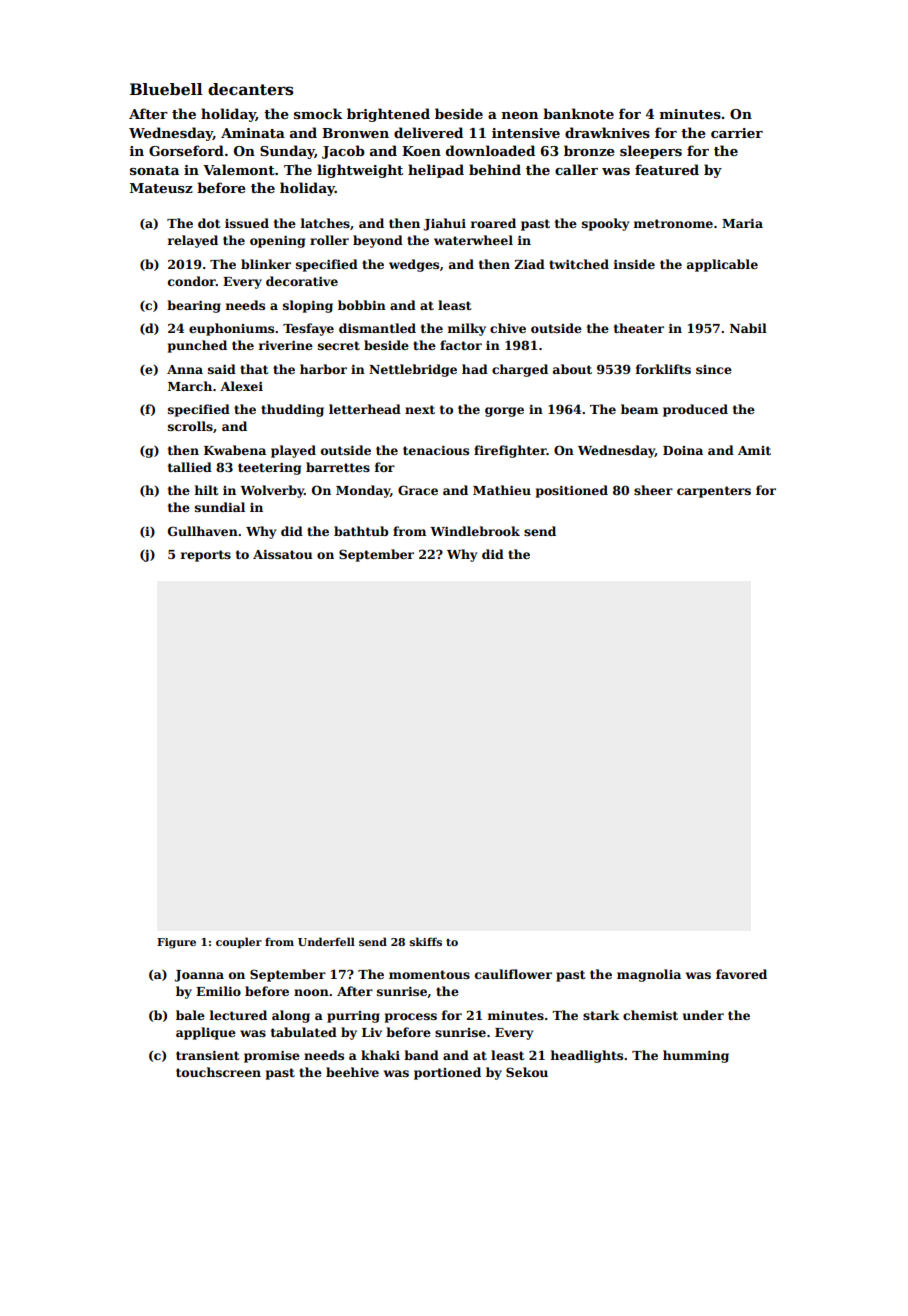  Describe the element at coordinates (475, 531) in the screenshot. I see `Windlebrook` at that location.
